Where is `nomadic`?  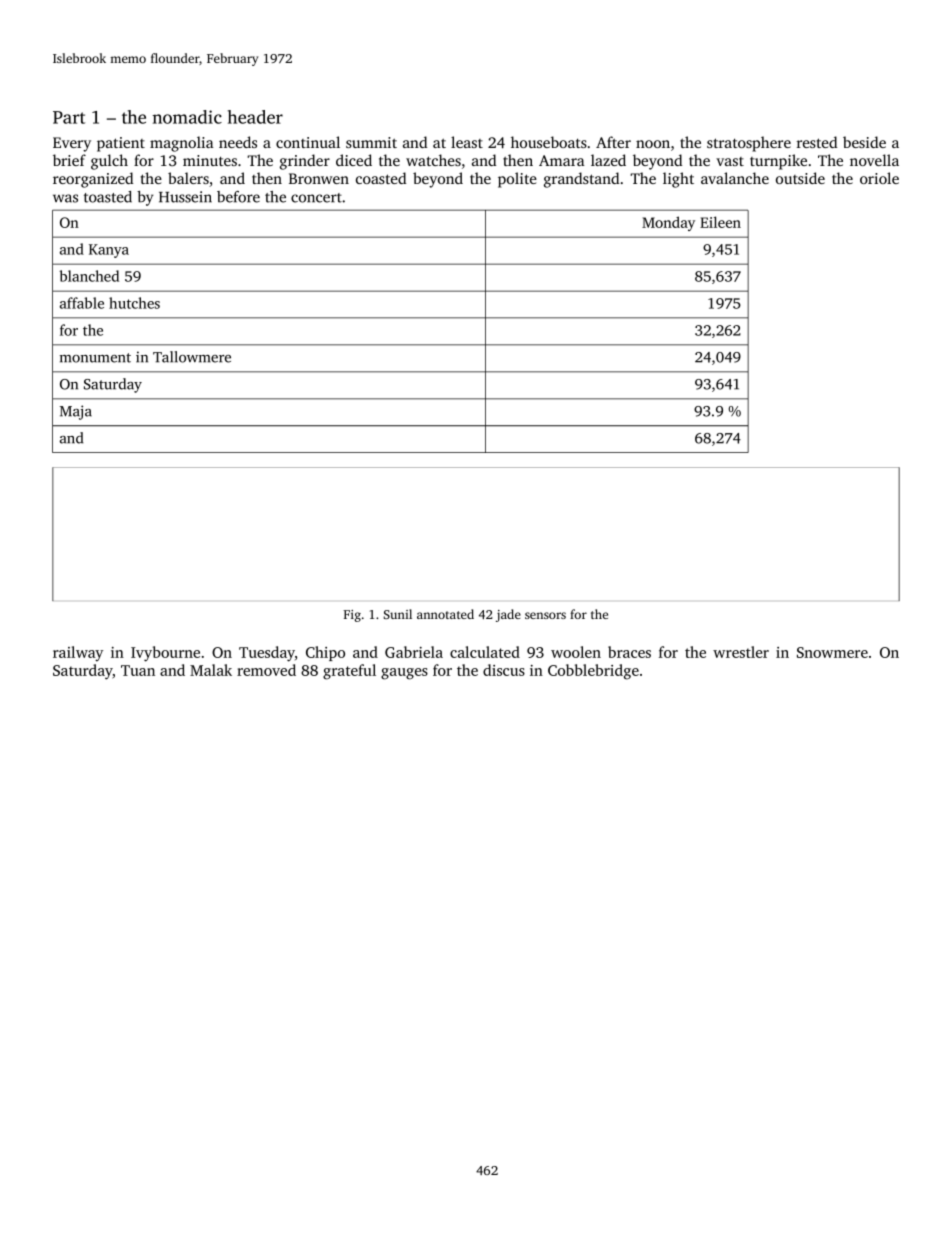 nomadic is located at coordinates (187, 117).
